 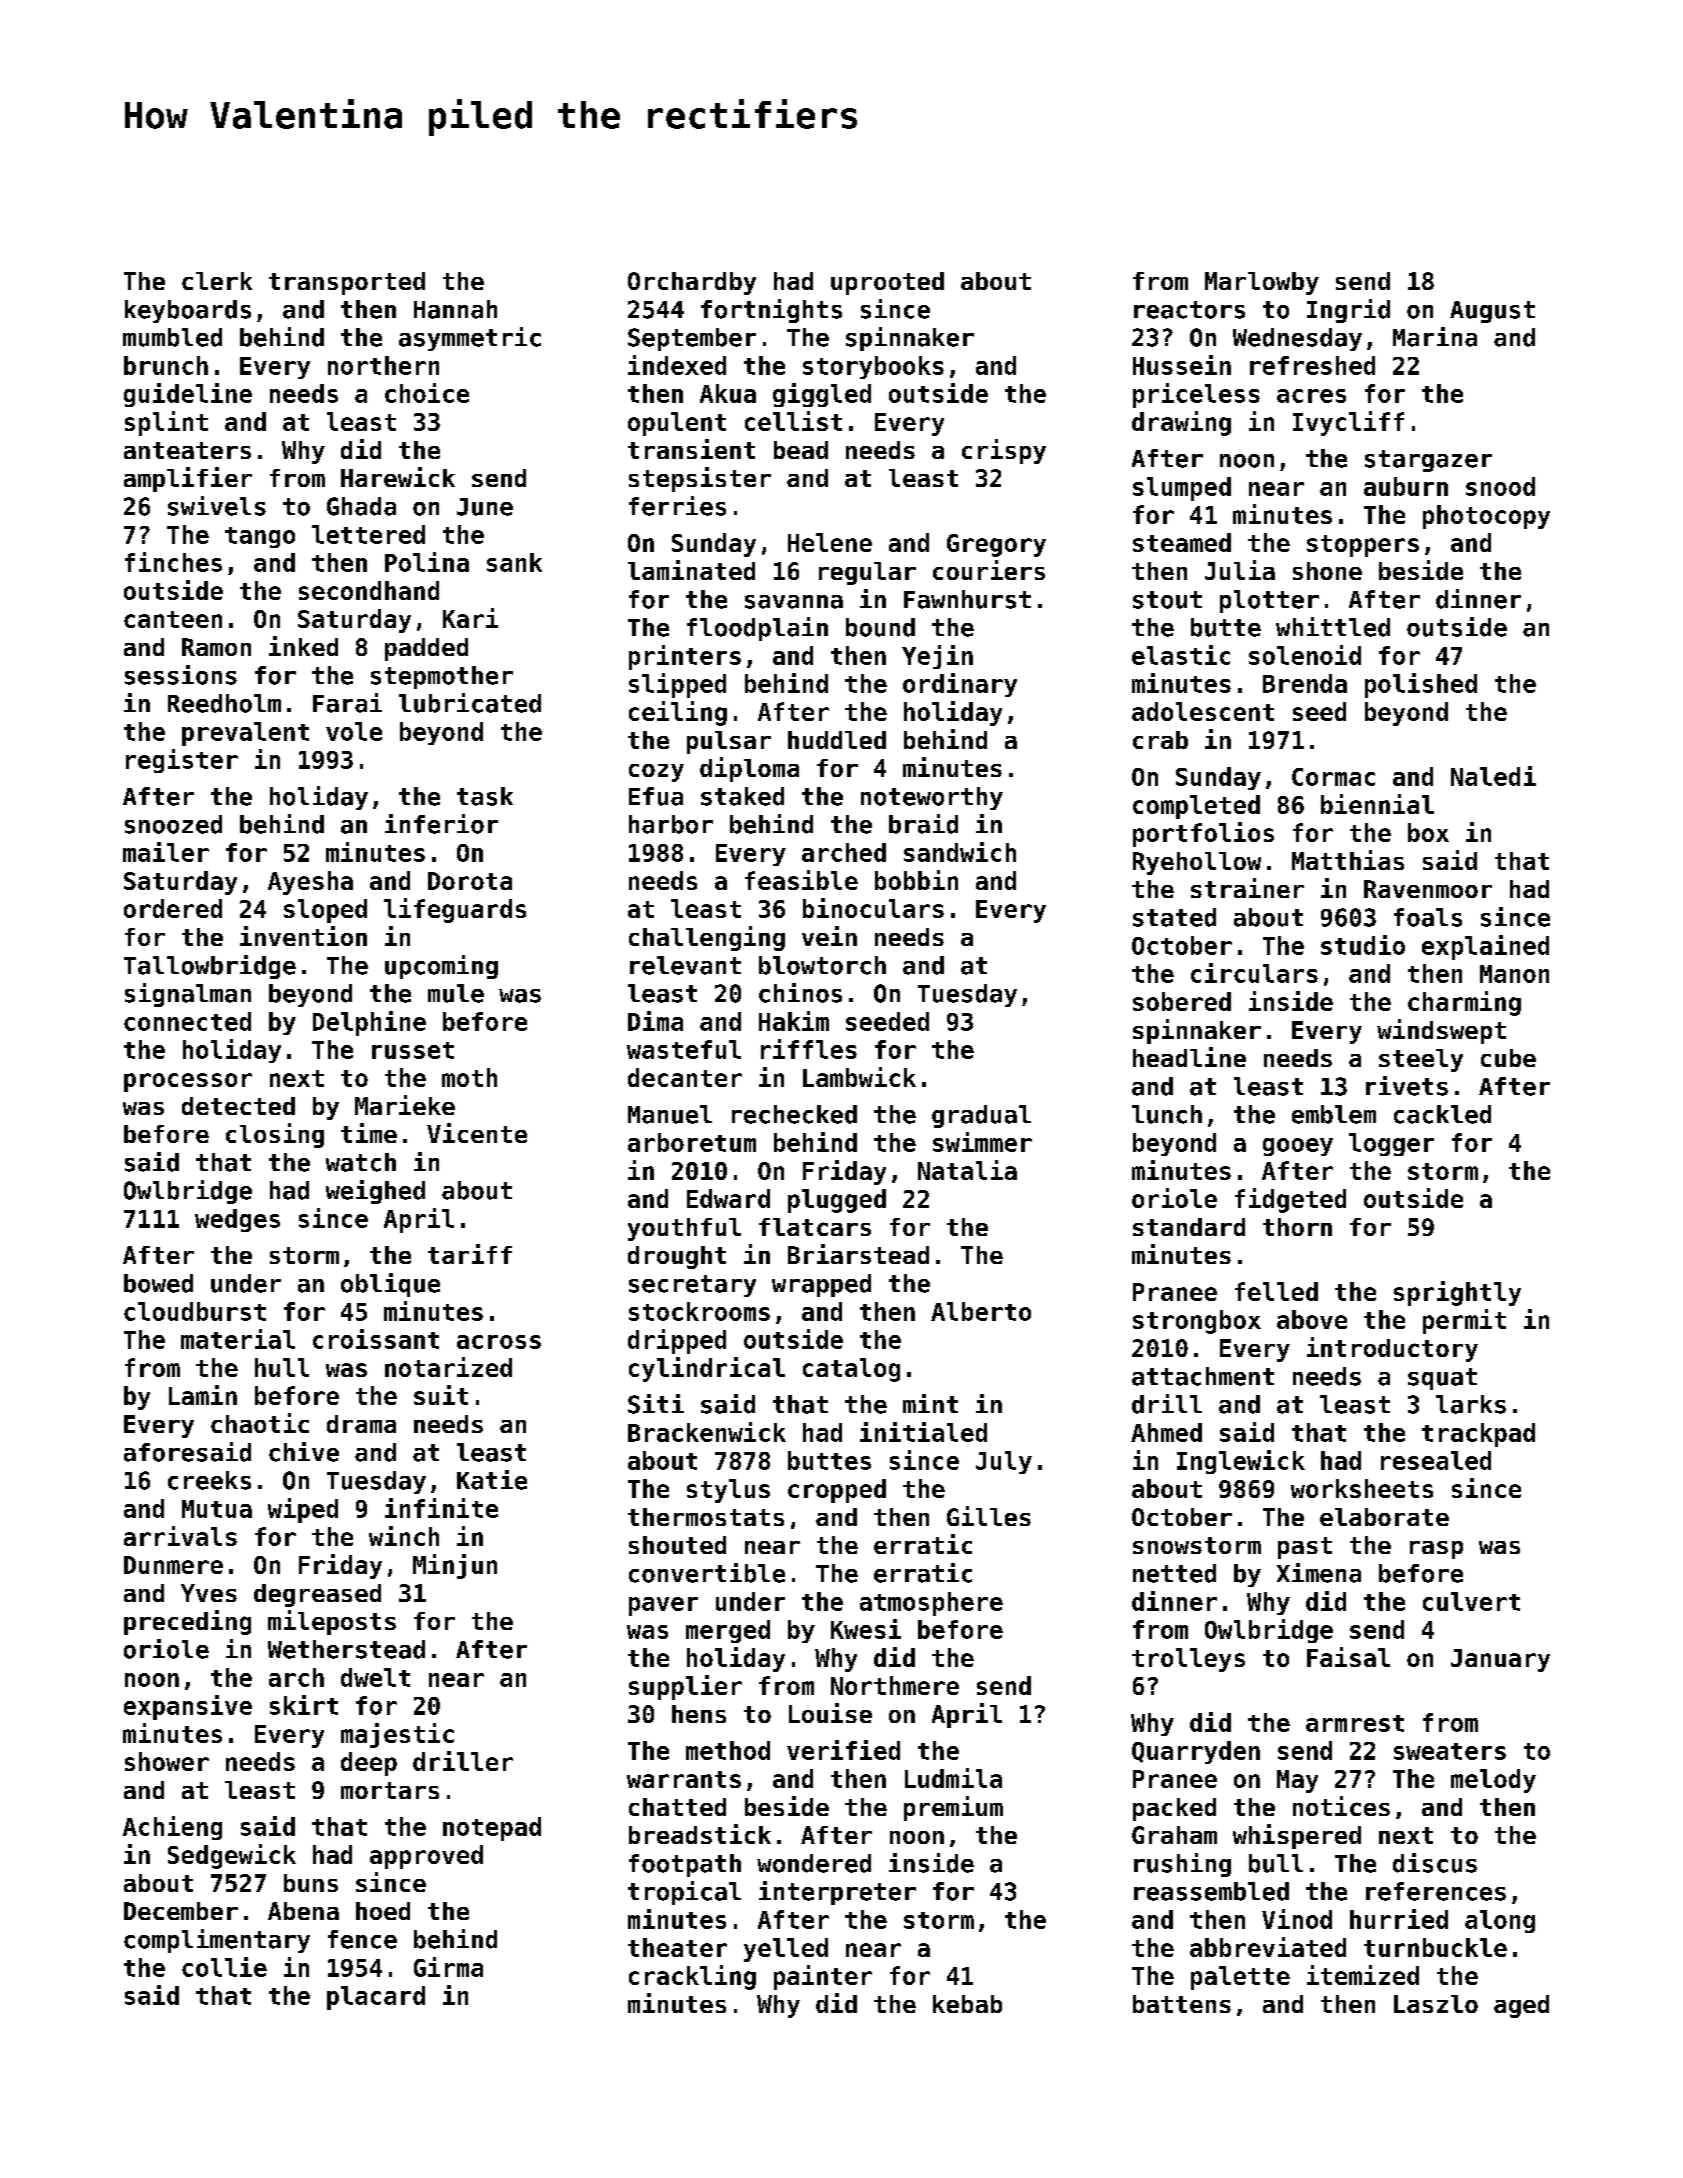 What do you see at coordinates (684, 1779) in the image?
I see `warrants` at bounding box center [684, 1779].
